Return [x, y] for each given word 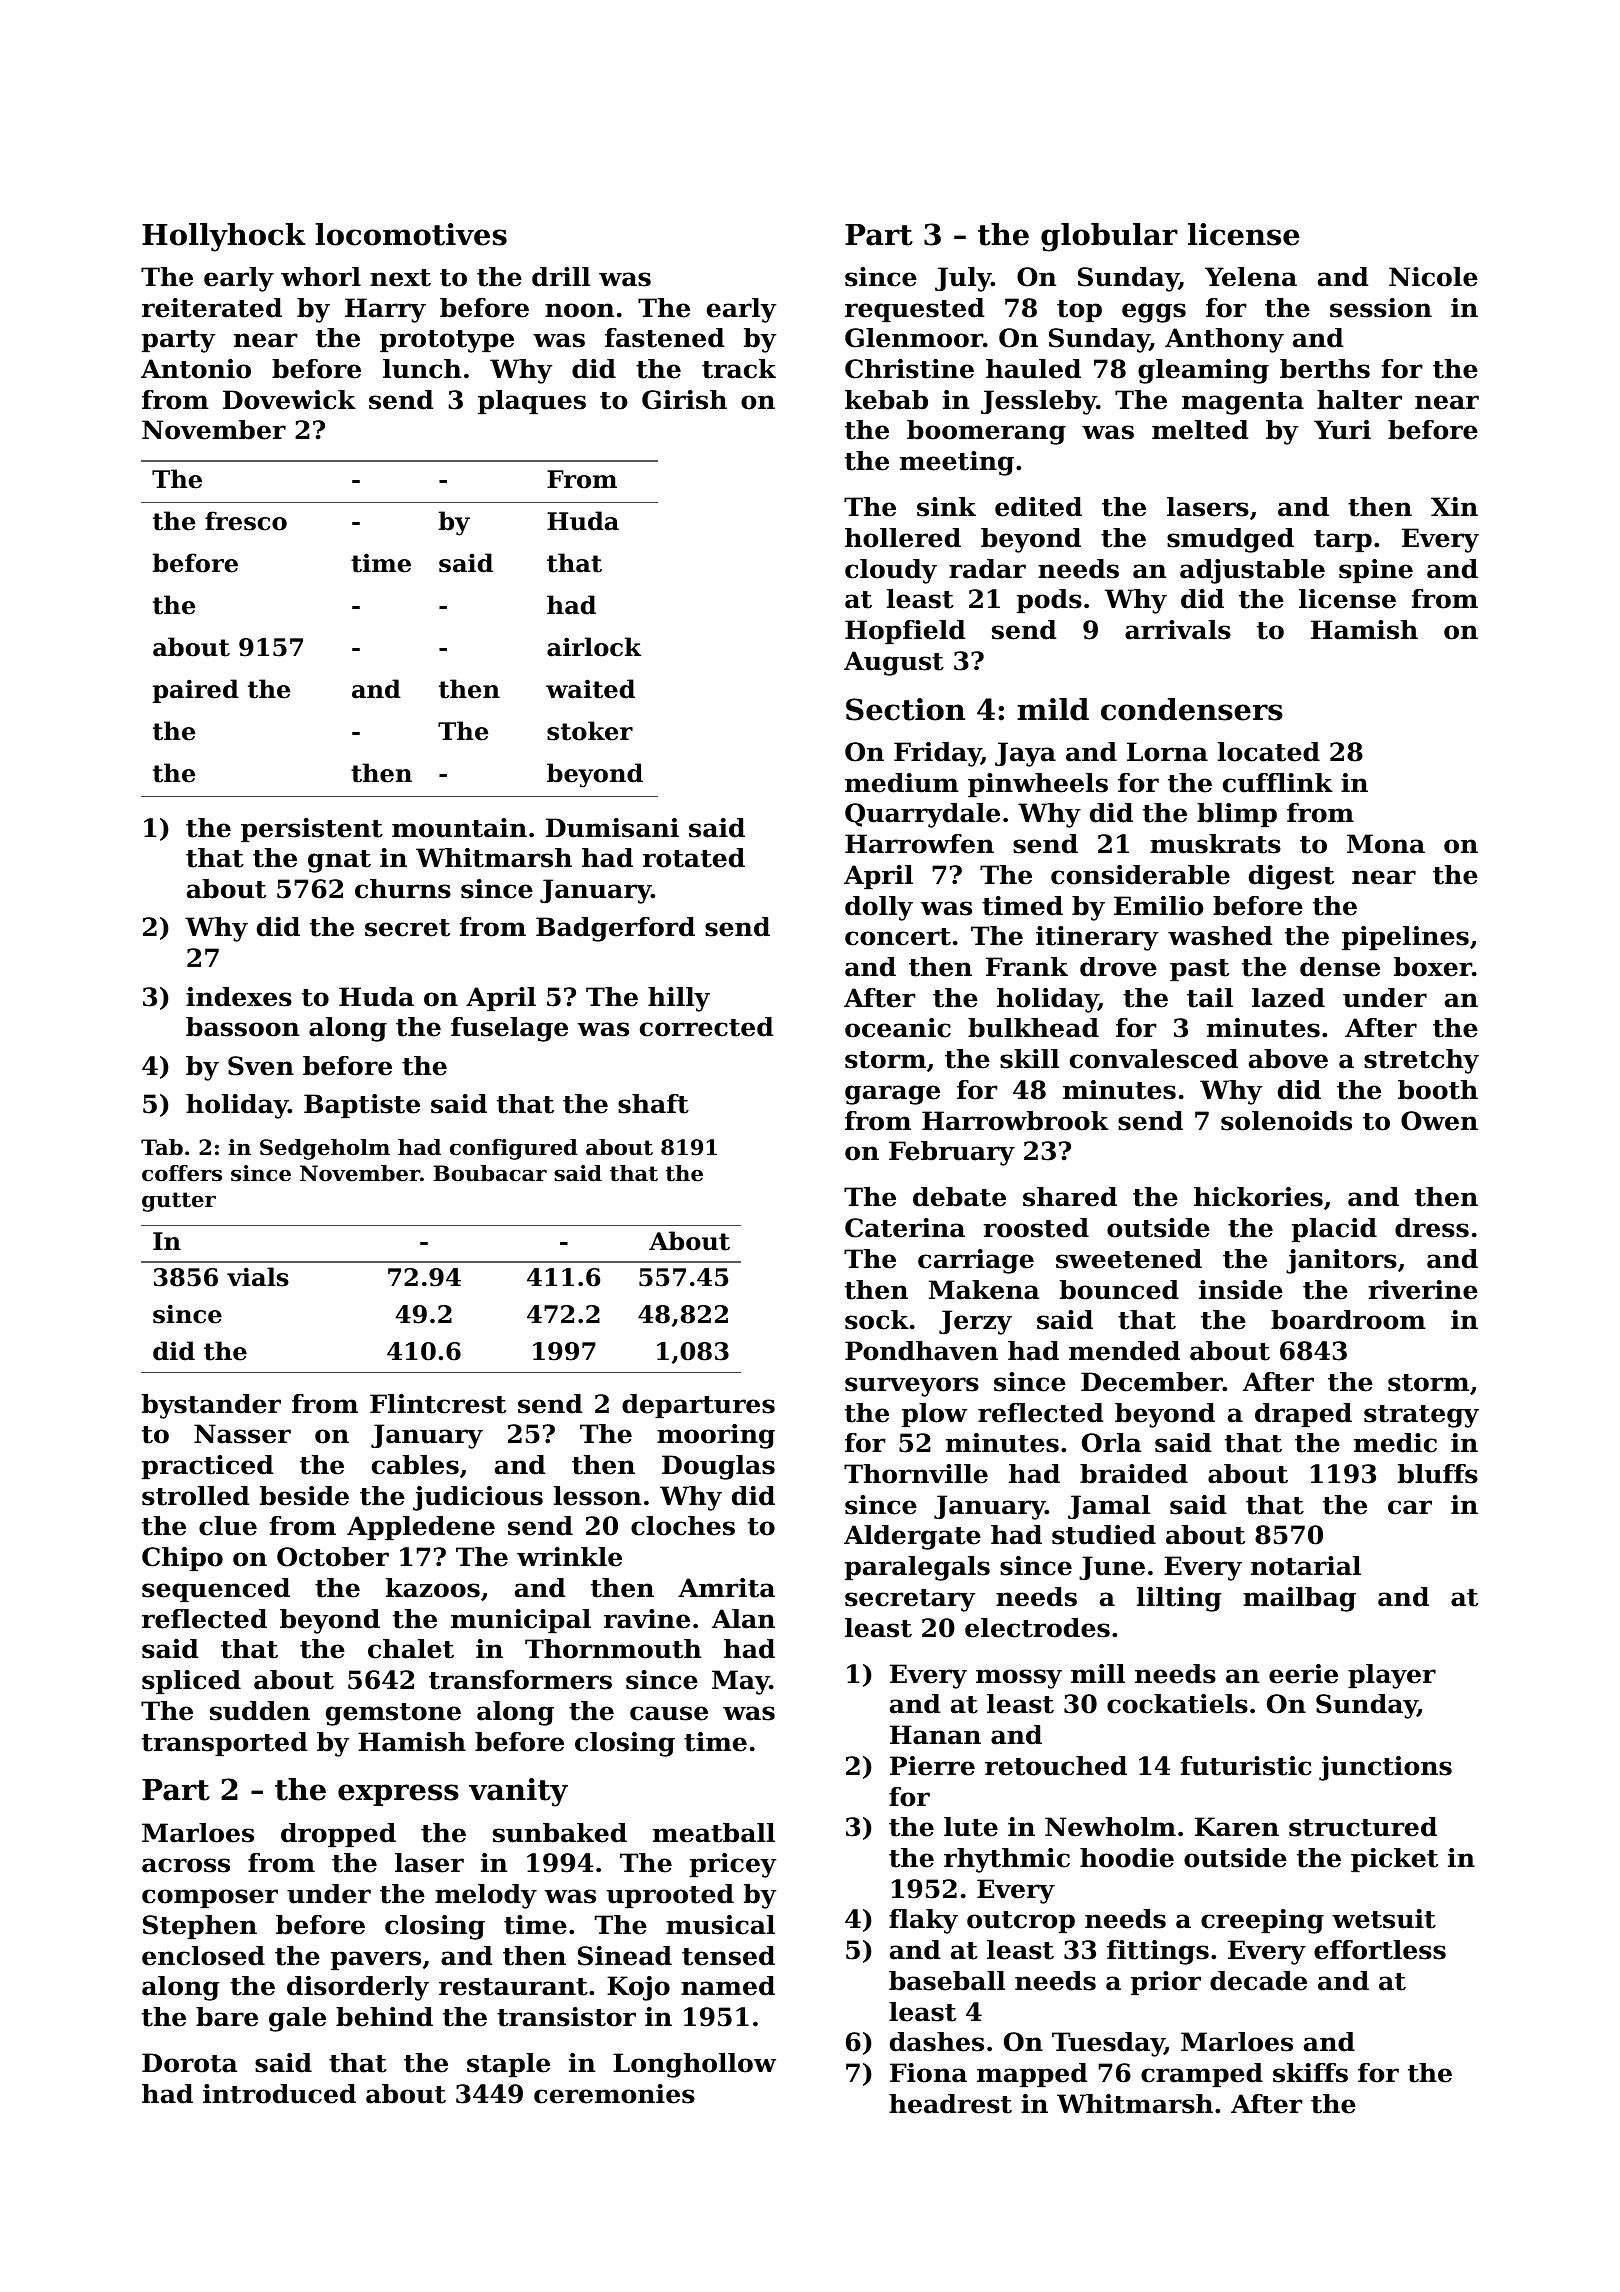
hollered [903, 538]
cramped [1202, 2075]
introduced [279, 2094]
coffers [182, 1173]
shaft [653, 1104]
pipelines [1405, 938]
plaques [532, 402]
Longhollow [694, 2065]
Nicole [1433, 277]
